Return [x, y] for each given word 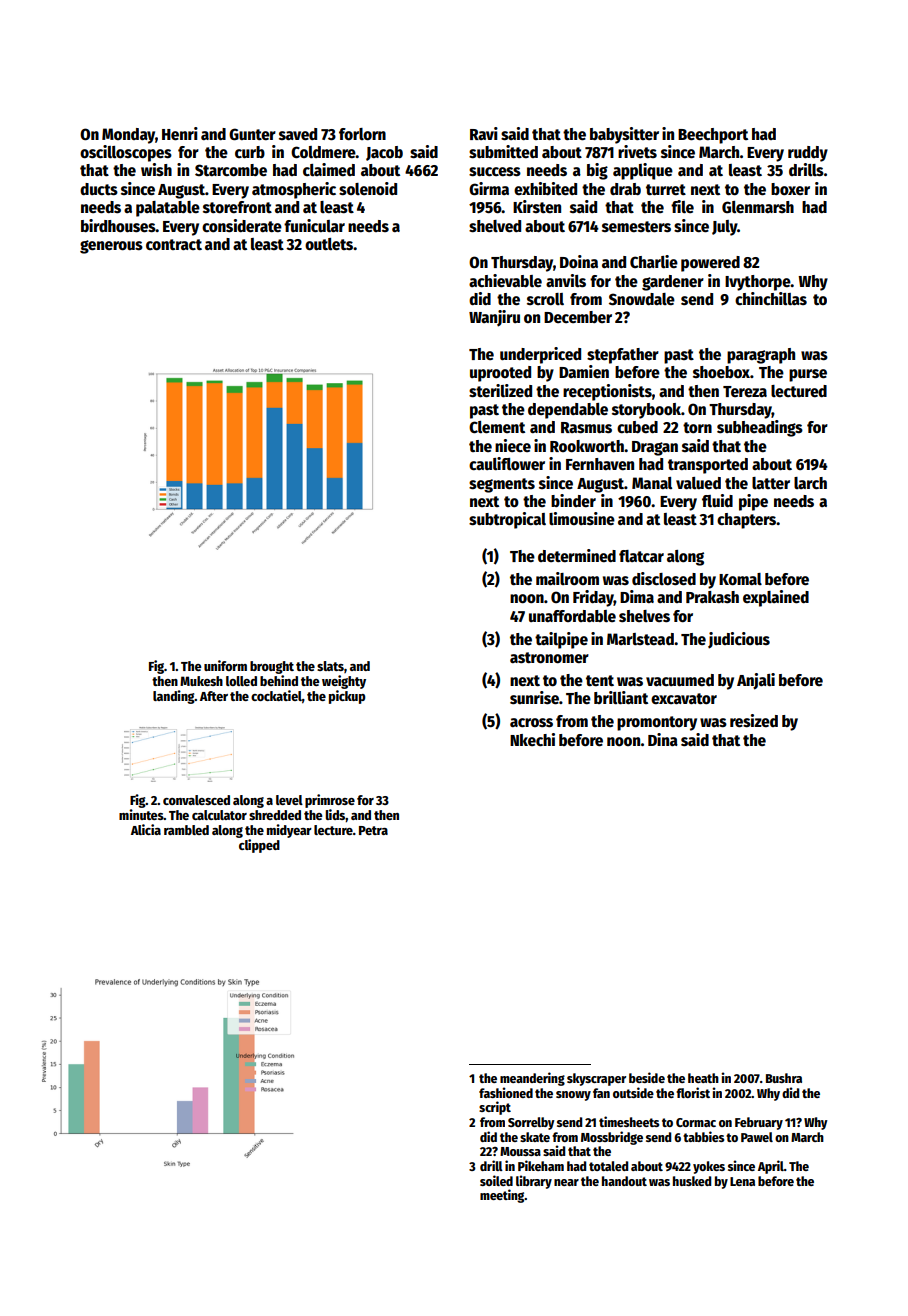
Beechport [713, 136]
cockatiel [276, 695]
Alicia [146, 829]
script [495, 1108]
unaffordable [572, 616]
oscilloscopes [126, 153]
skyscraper [596, 1079]
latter [771, 483]
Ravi [484, 133]
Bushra [784, 1078]
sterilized [500, 391]
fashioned [506, 1092]
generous [111, 247]
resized [754, 721]
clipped [259, 846]
